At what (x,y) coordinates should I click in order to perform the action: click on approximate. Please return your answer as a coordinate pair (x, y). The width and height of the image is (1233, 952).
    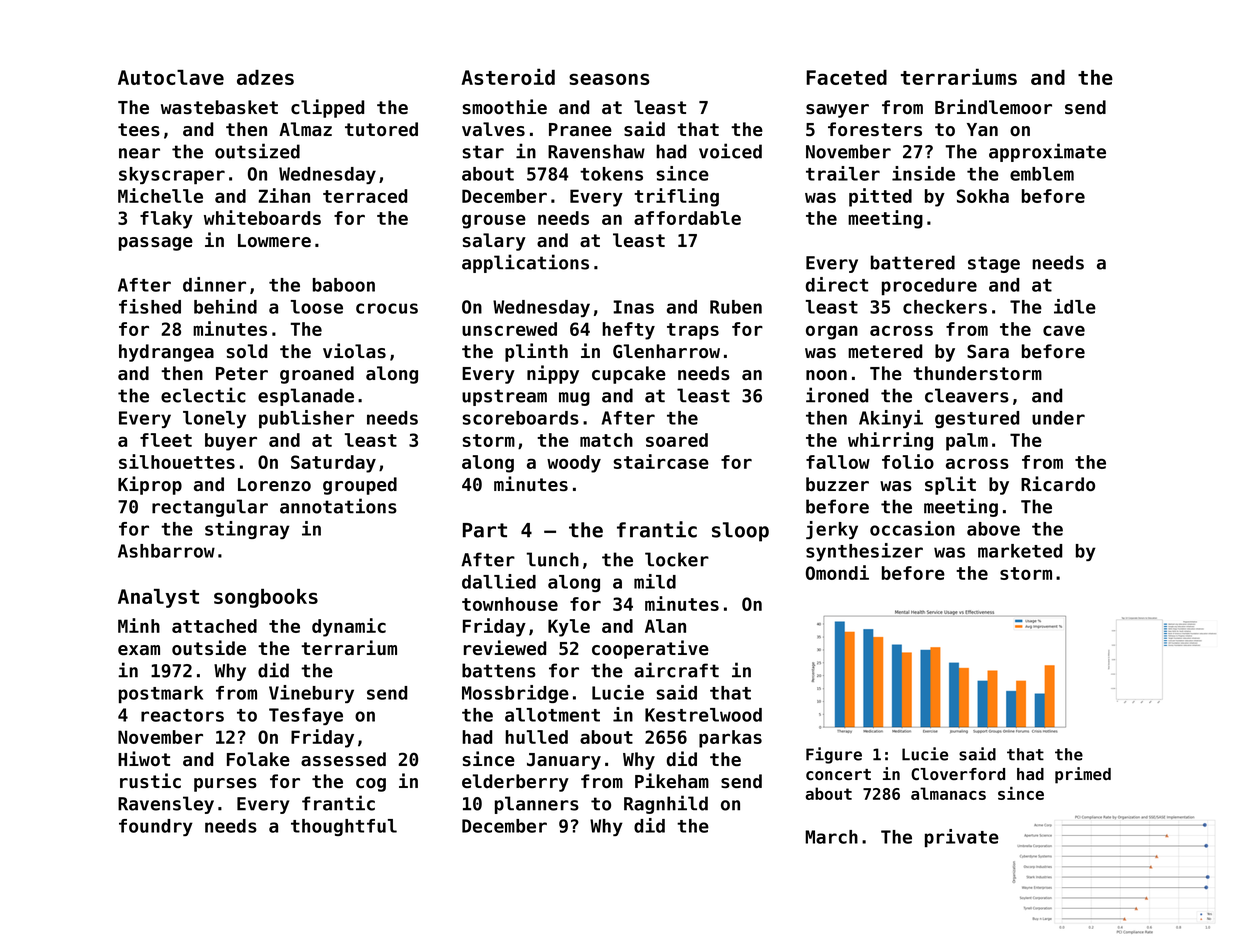
    Looking at the image, I should click on (1047, 152).
